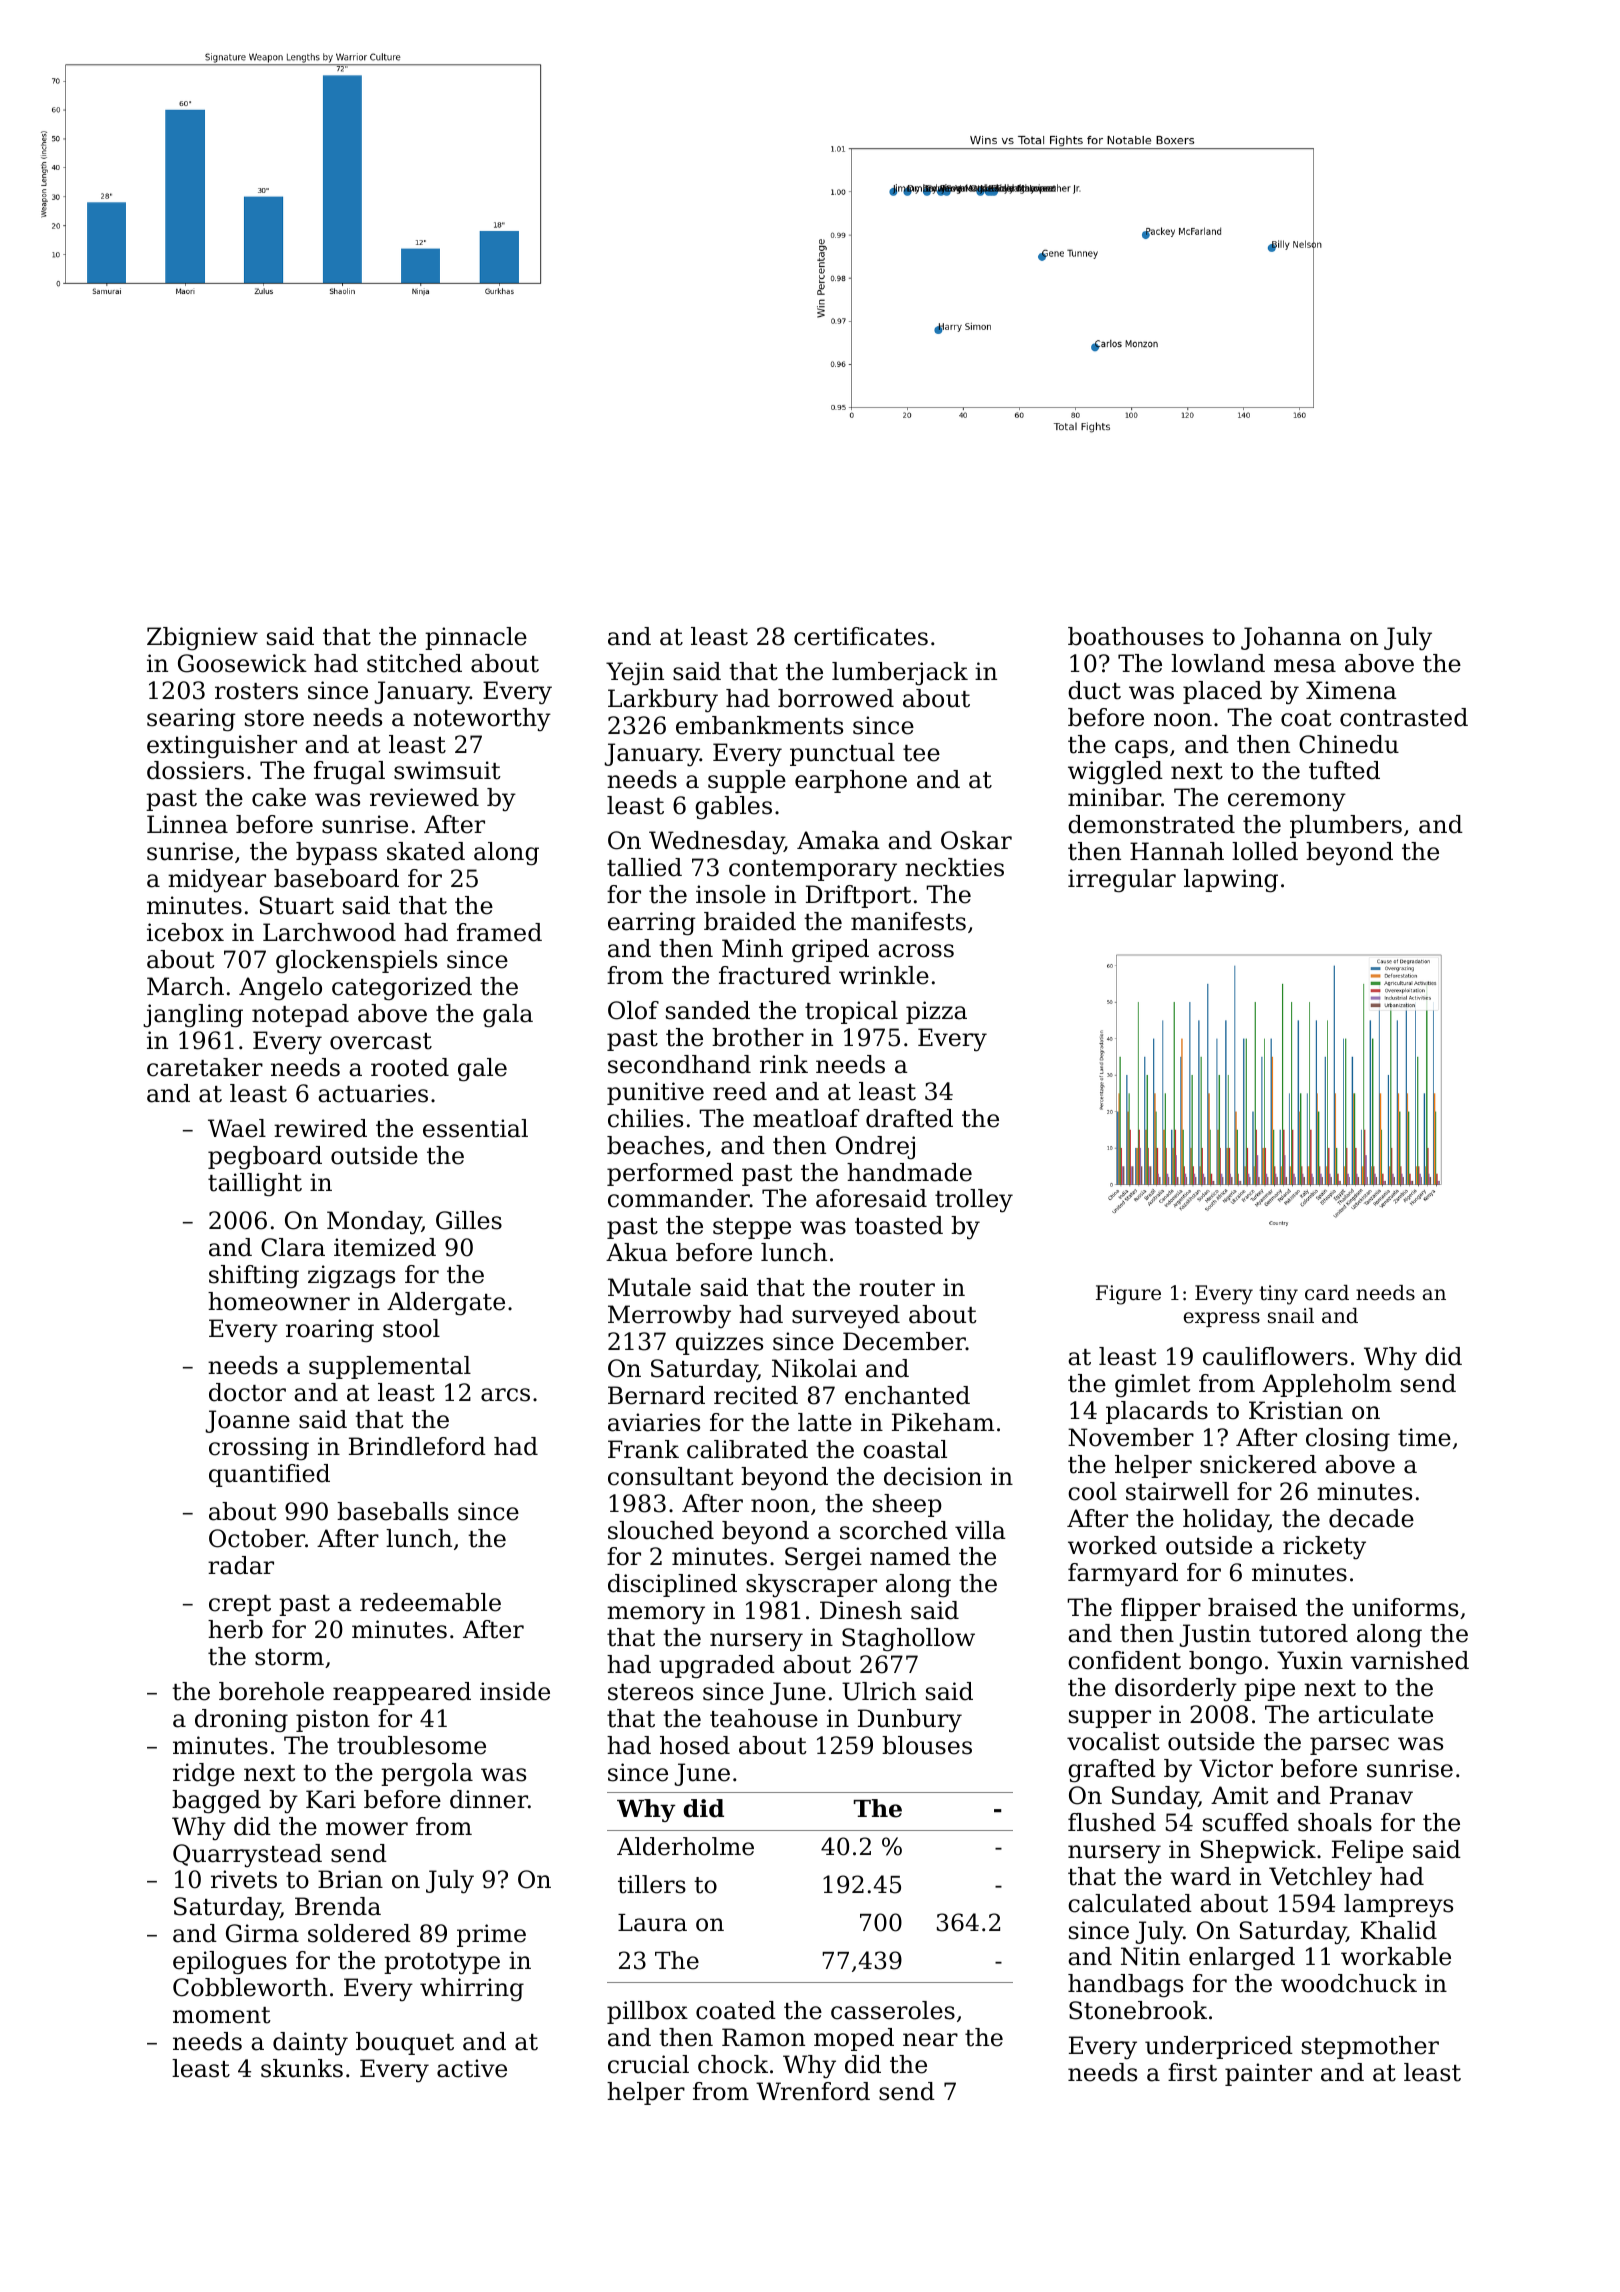  What do you see at coordinates (861, 636) in the screenshot?
I see `certificates` at bounding box center [861, 636].
